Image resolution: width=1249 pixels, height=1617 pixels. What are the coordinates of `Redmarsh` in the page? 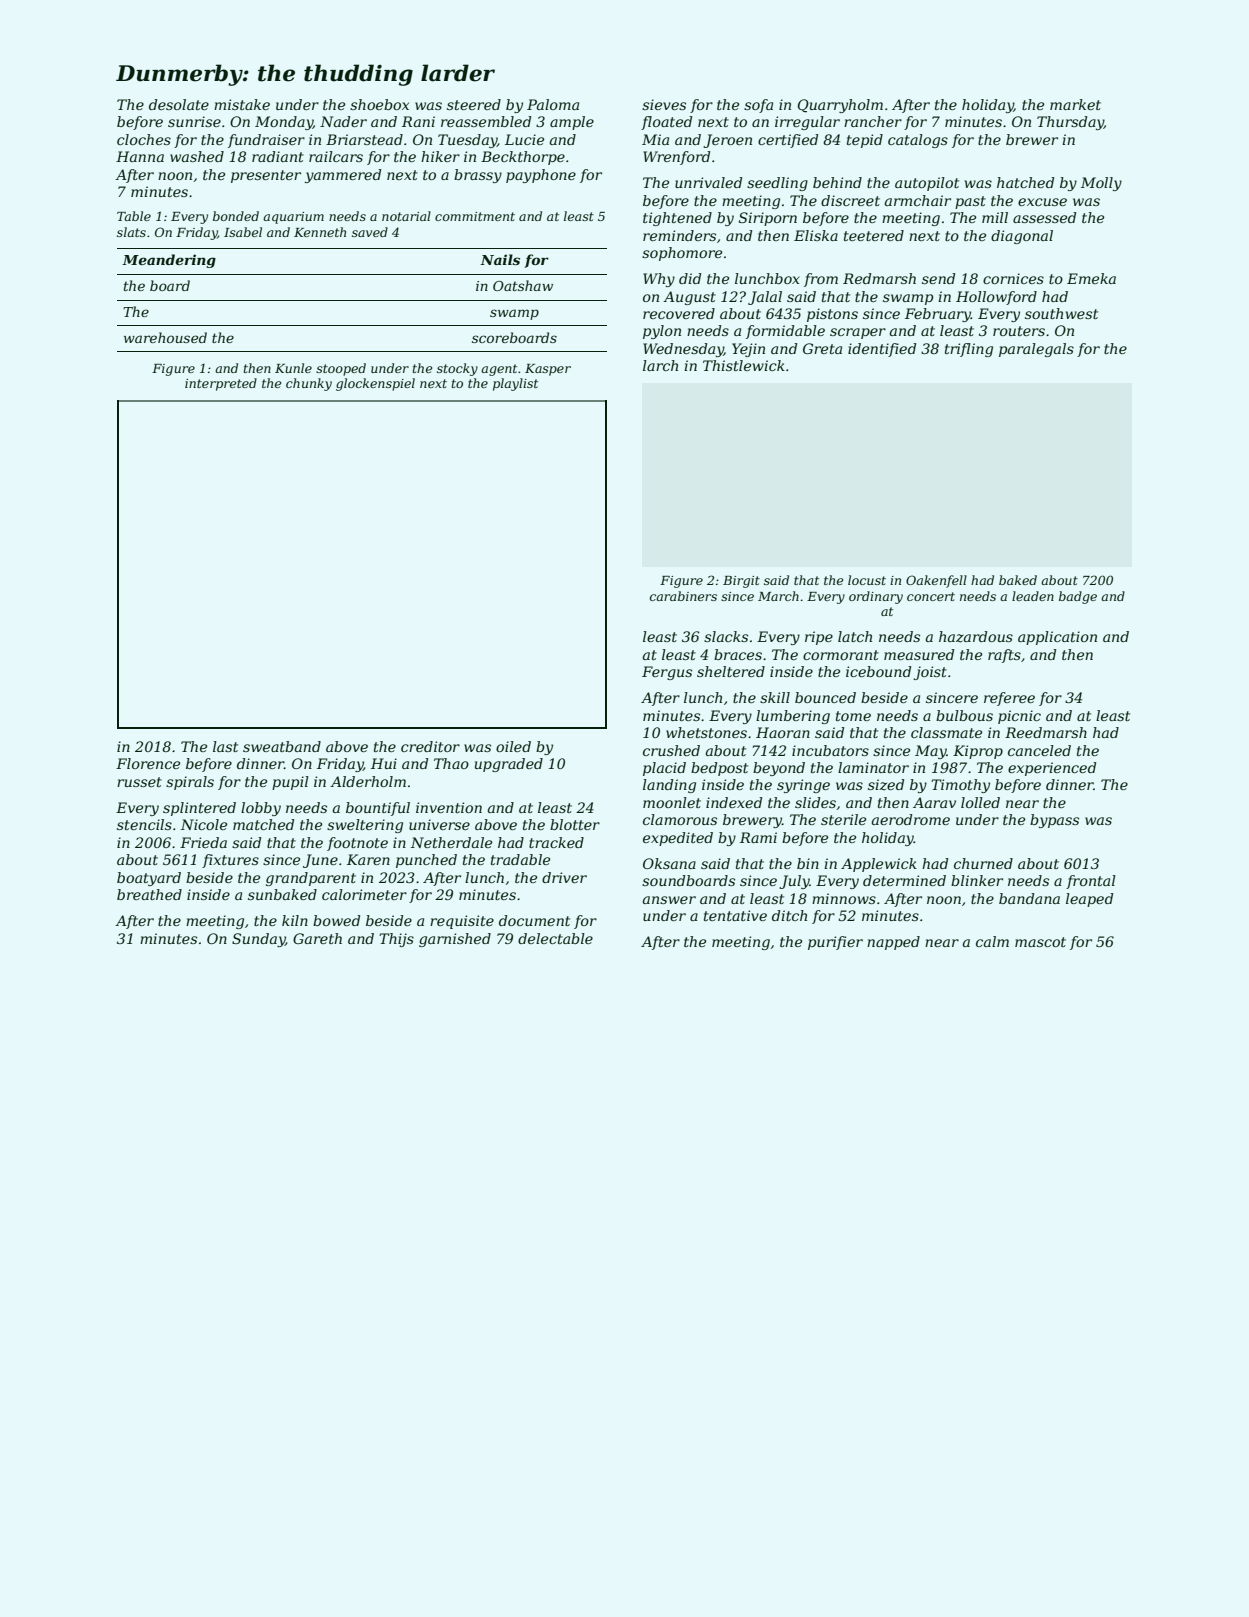 It's located at (879, 278).
